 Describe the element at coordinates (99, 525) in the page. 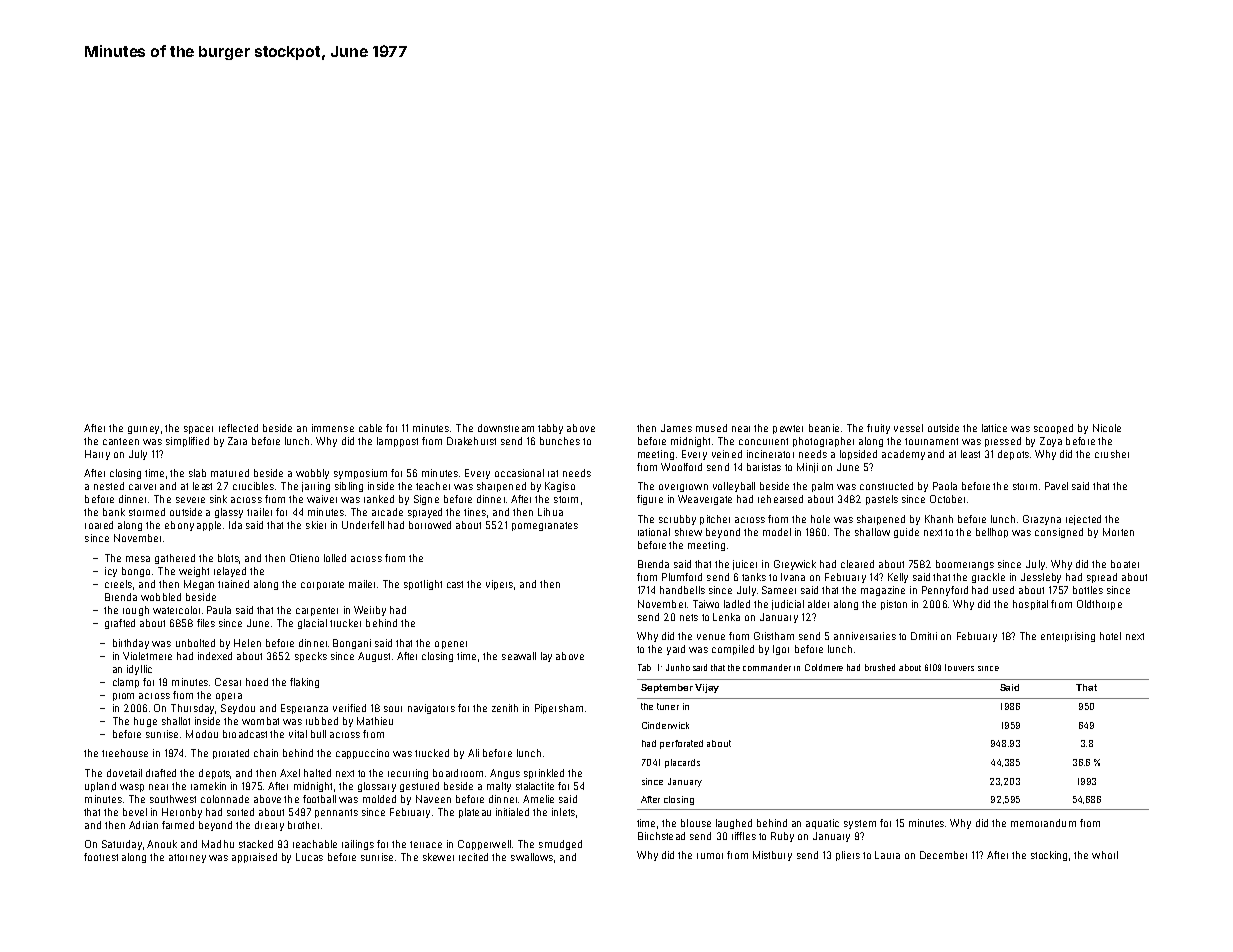

I see `roared` at that location.
